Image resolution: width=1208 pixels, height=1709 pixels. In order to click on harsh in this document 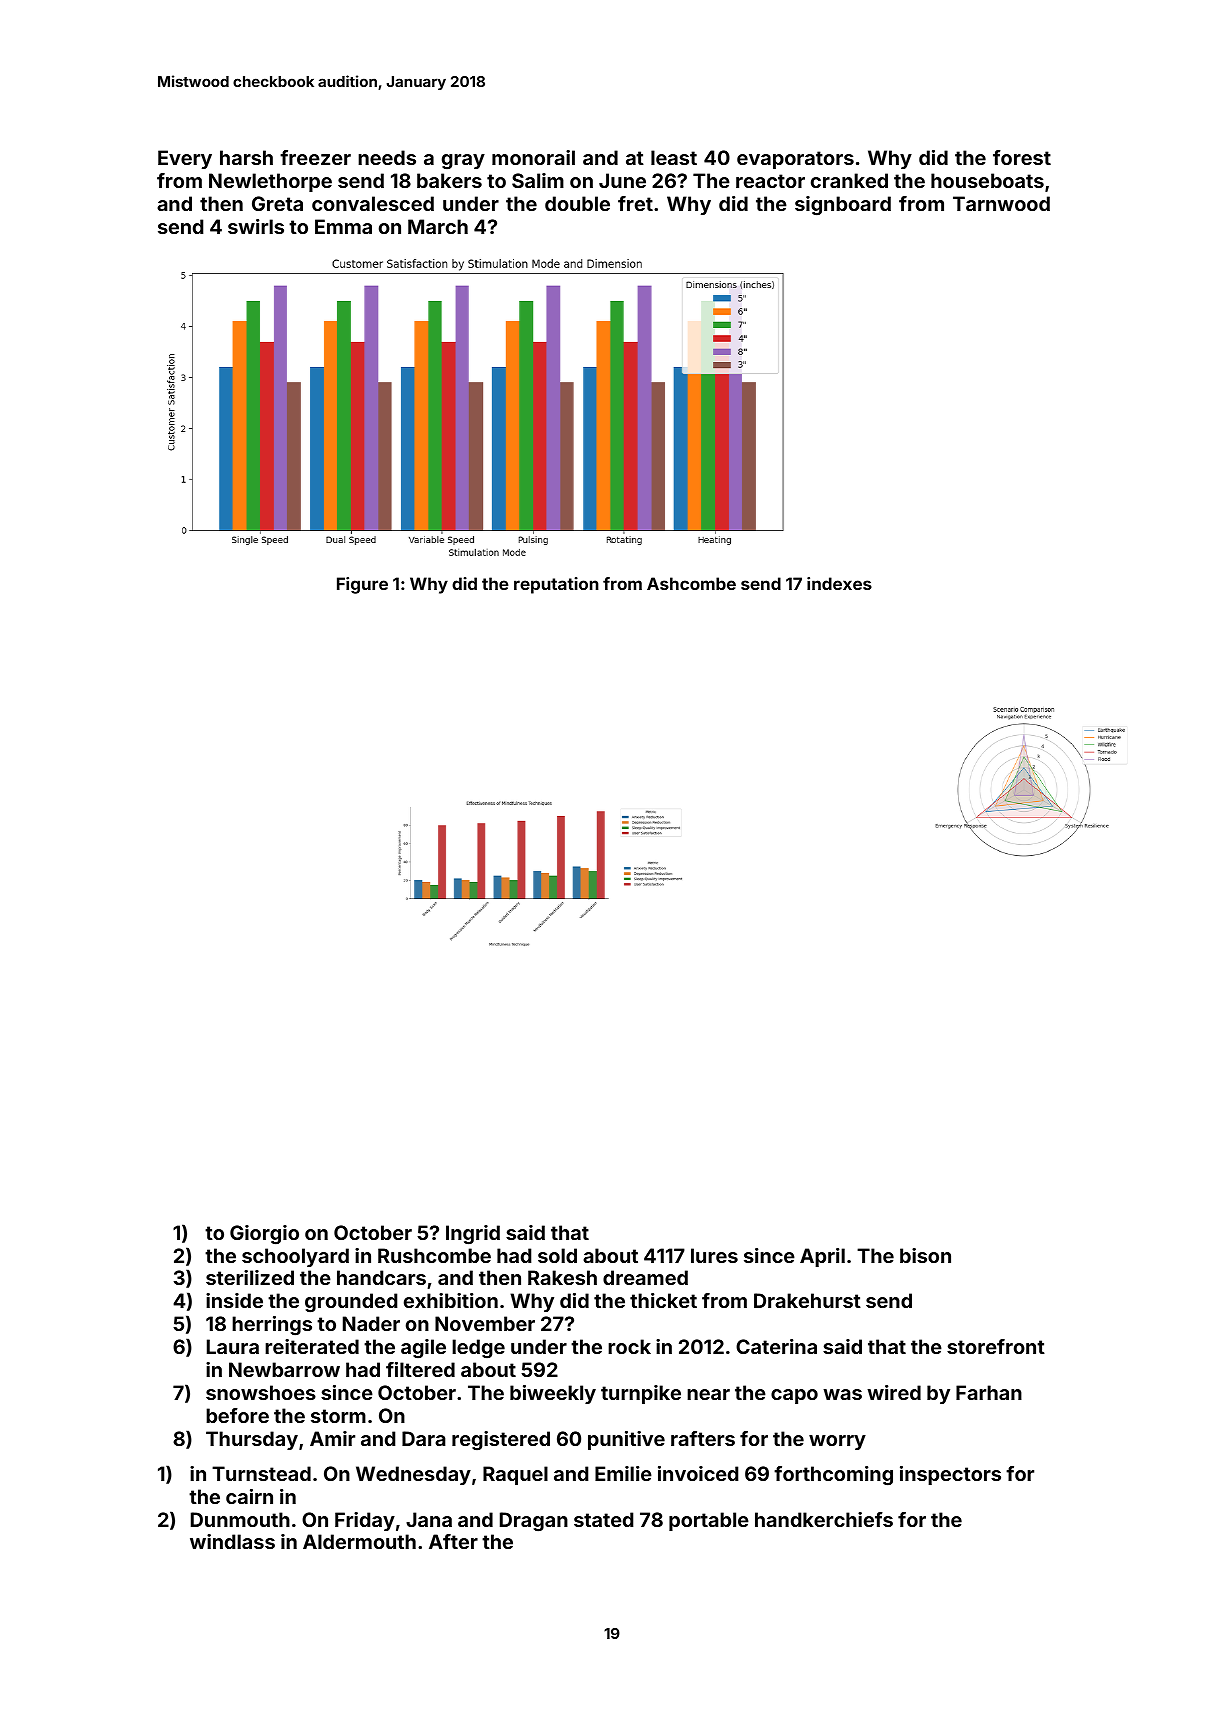, I will do `click(246, 157)`.
